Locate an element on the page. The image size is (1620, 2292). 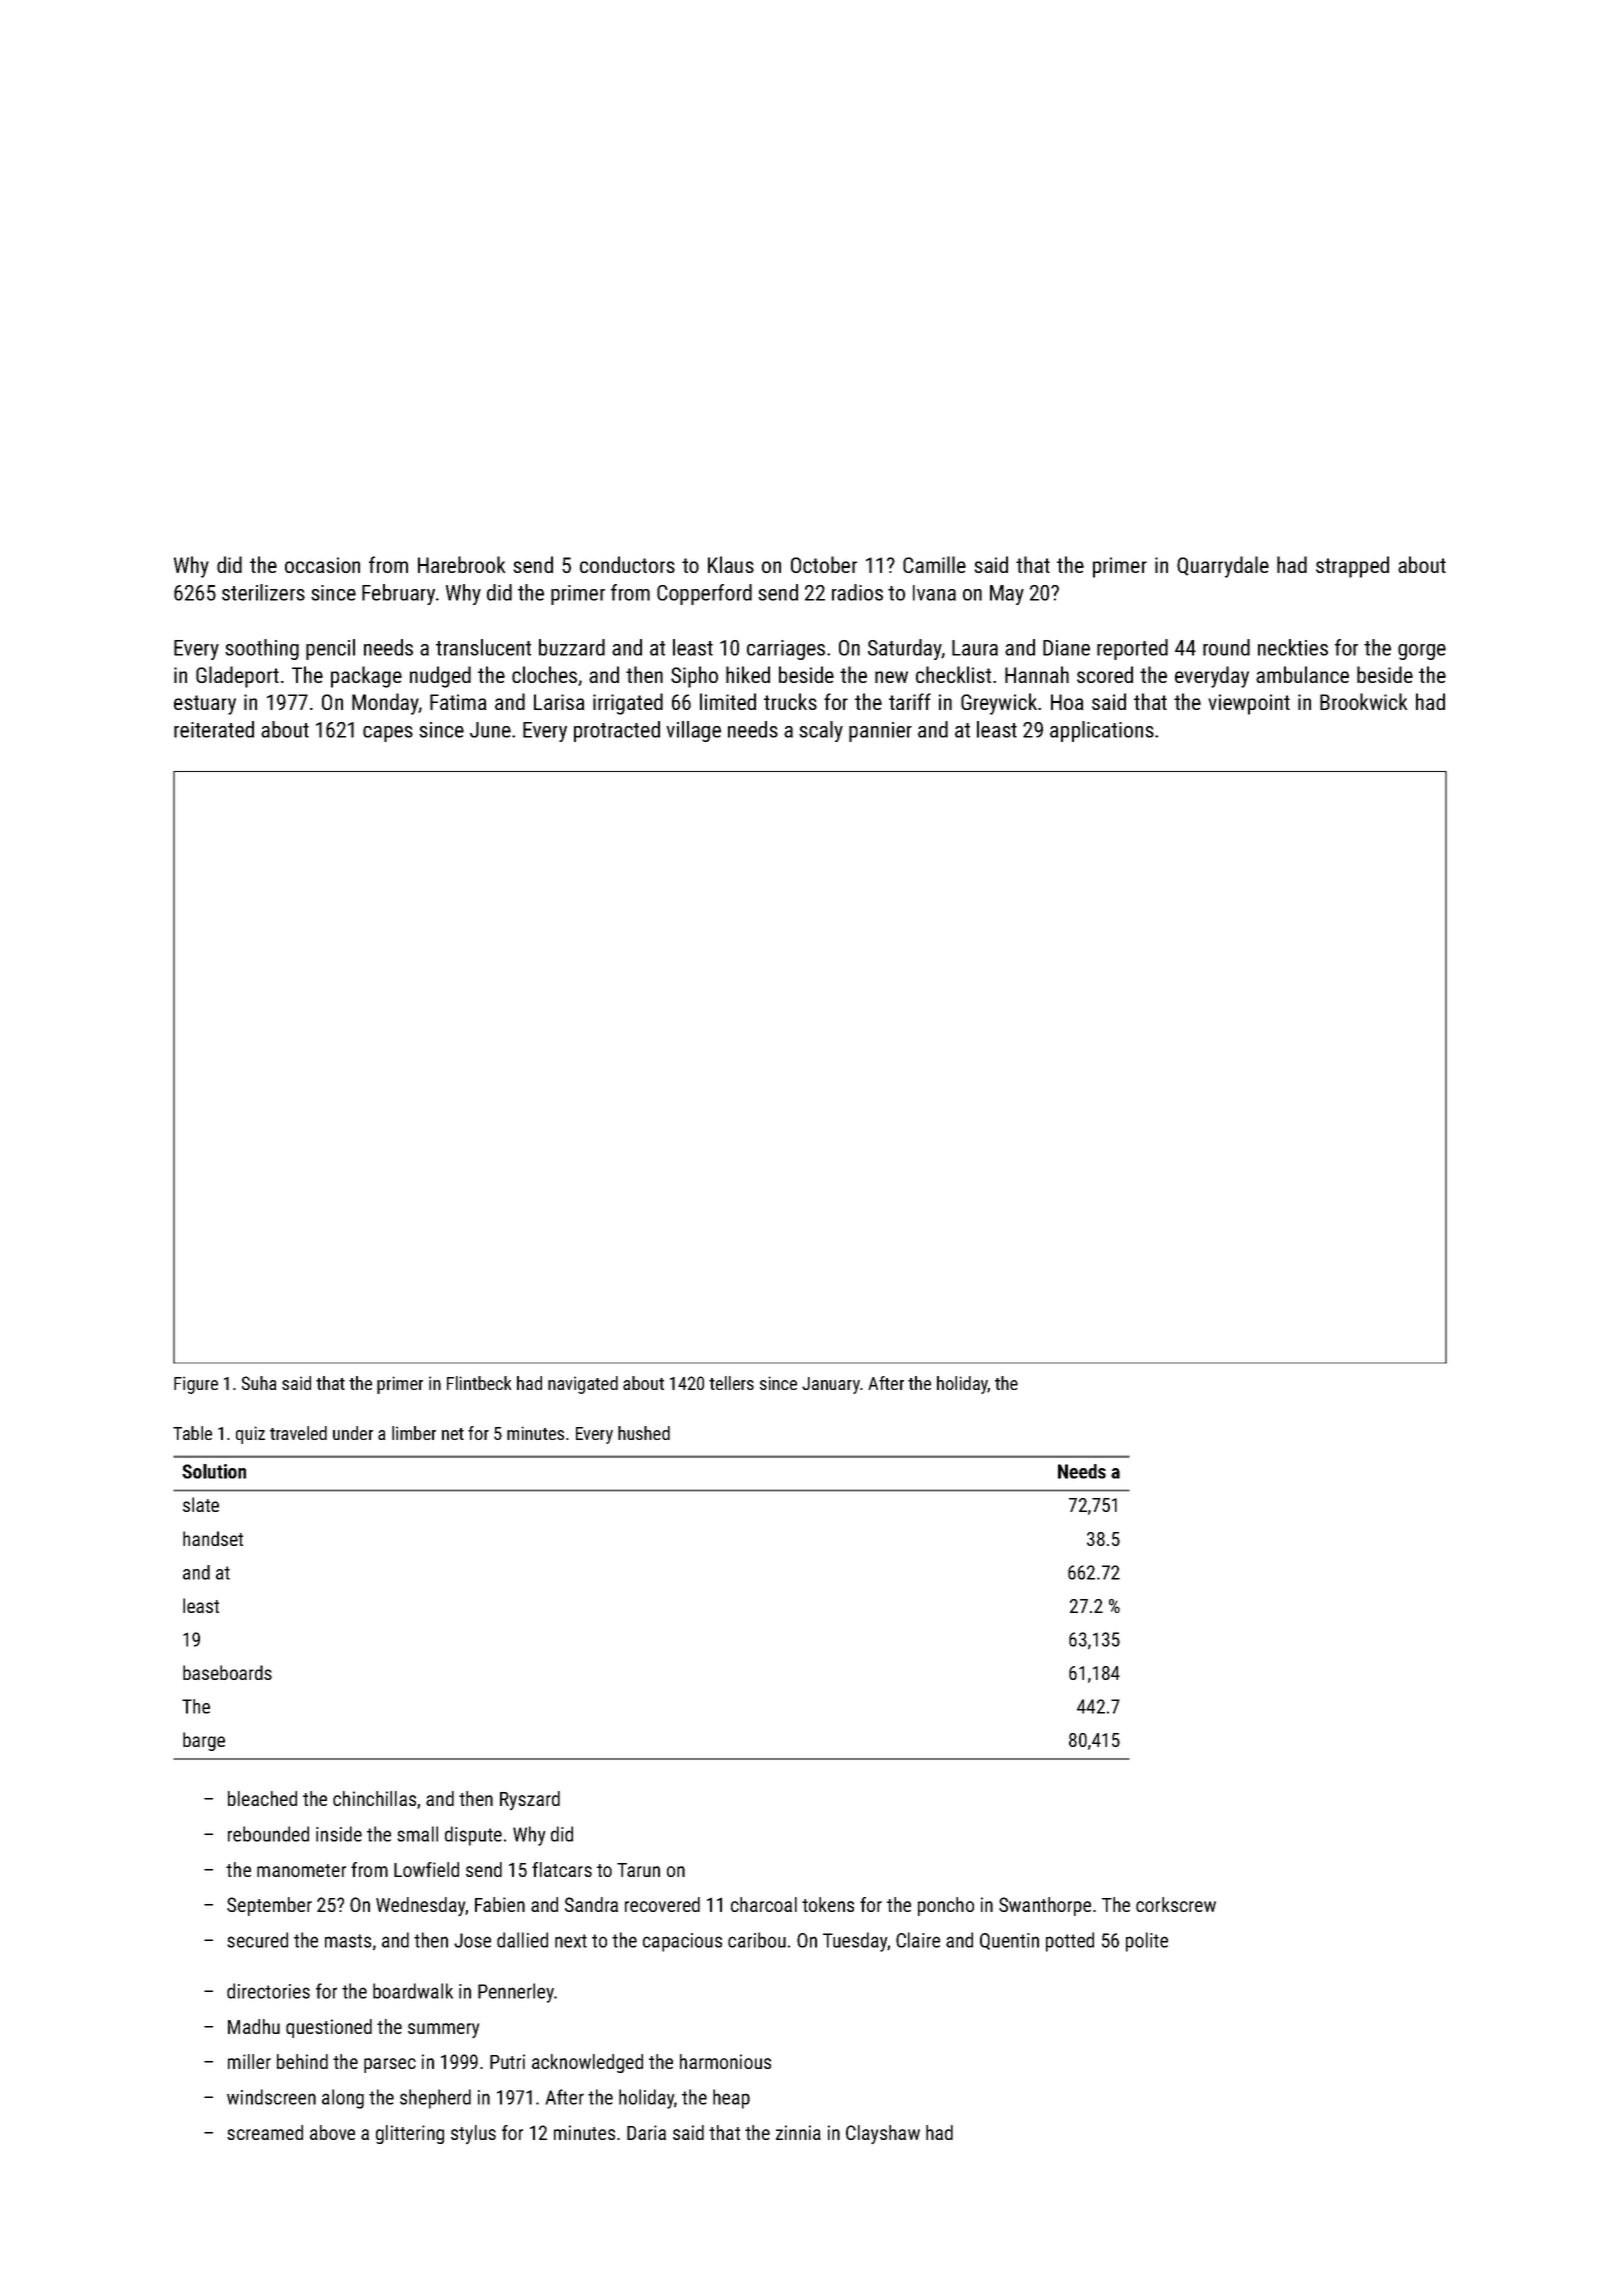
January is located at coordinates (831, 1385).
